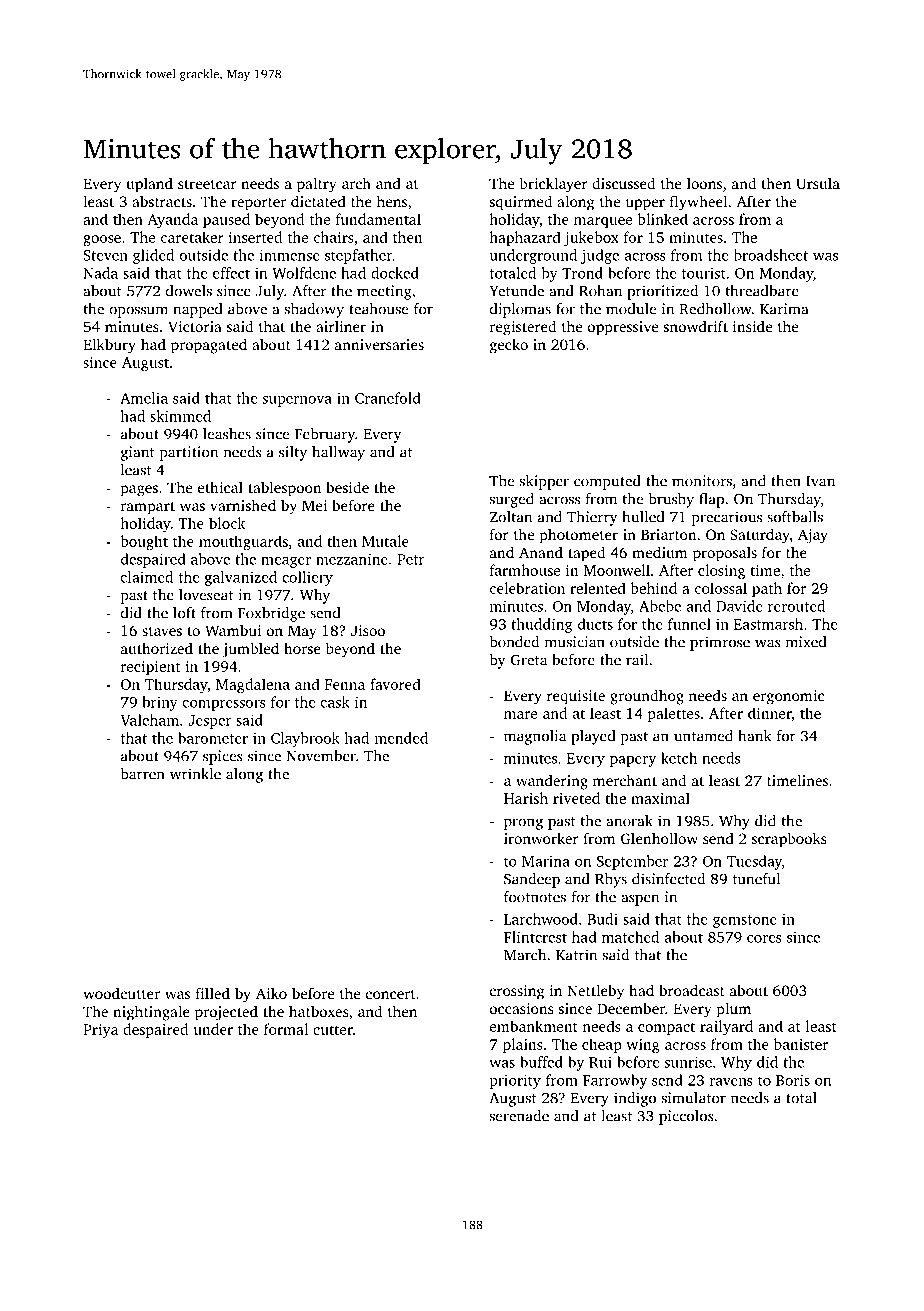  Describe the element at coordinates (696, 326) in the image. I see `snowdrift` at that location.
